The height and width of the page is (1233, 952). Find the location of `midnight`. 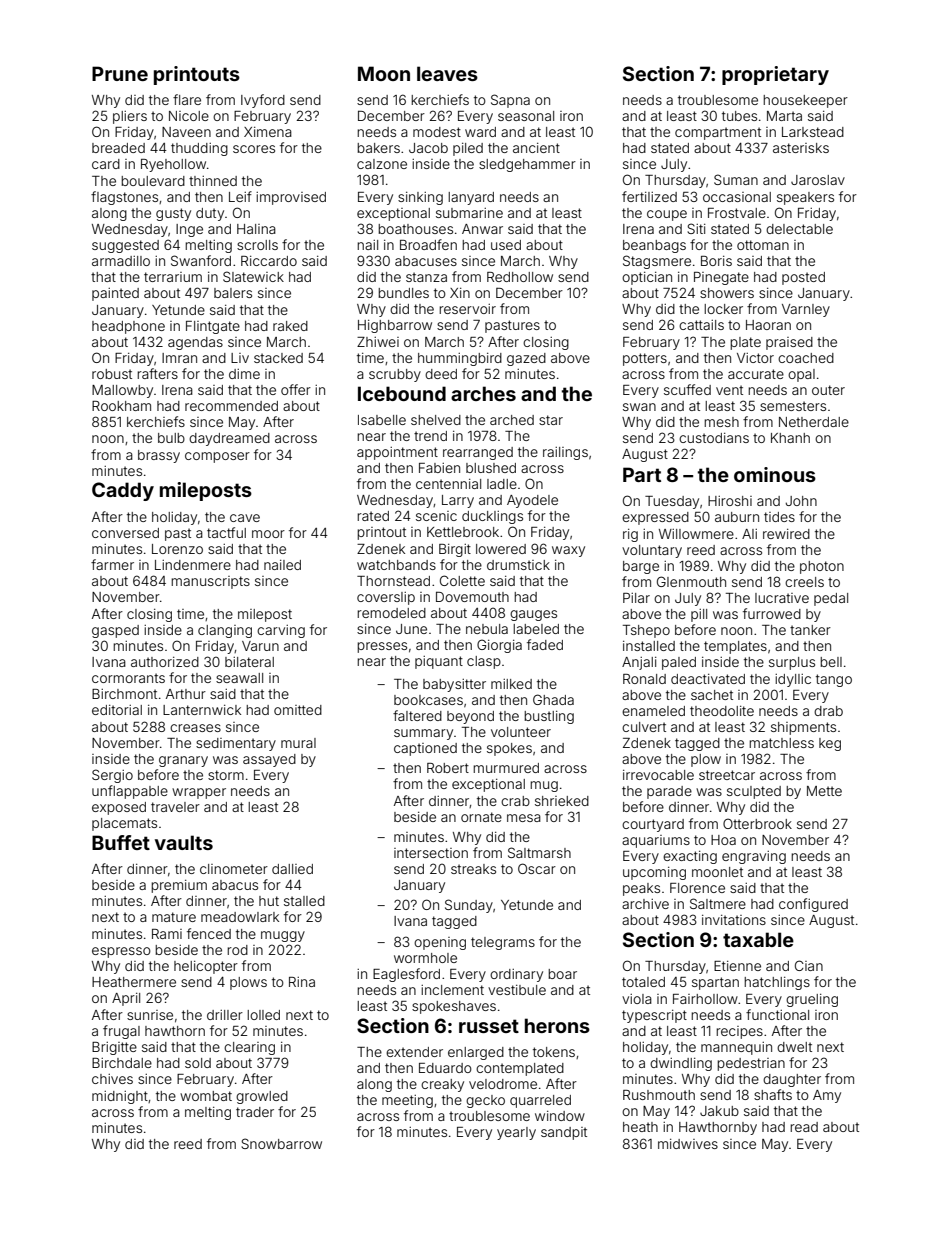

midnight is located at coordinates (120, 1097).
